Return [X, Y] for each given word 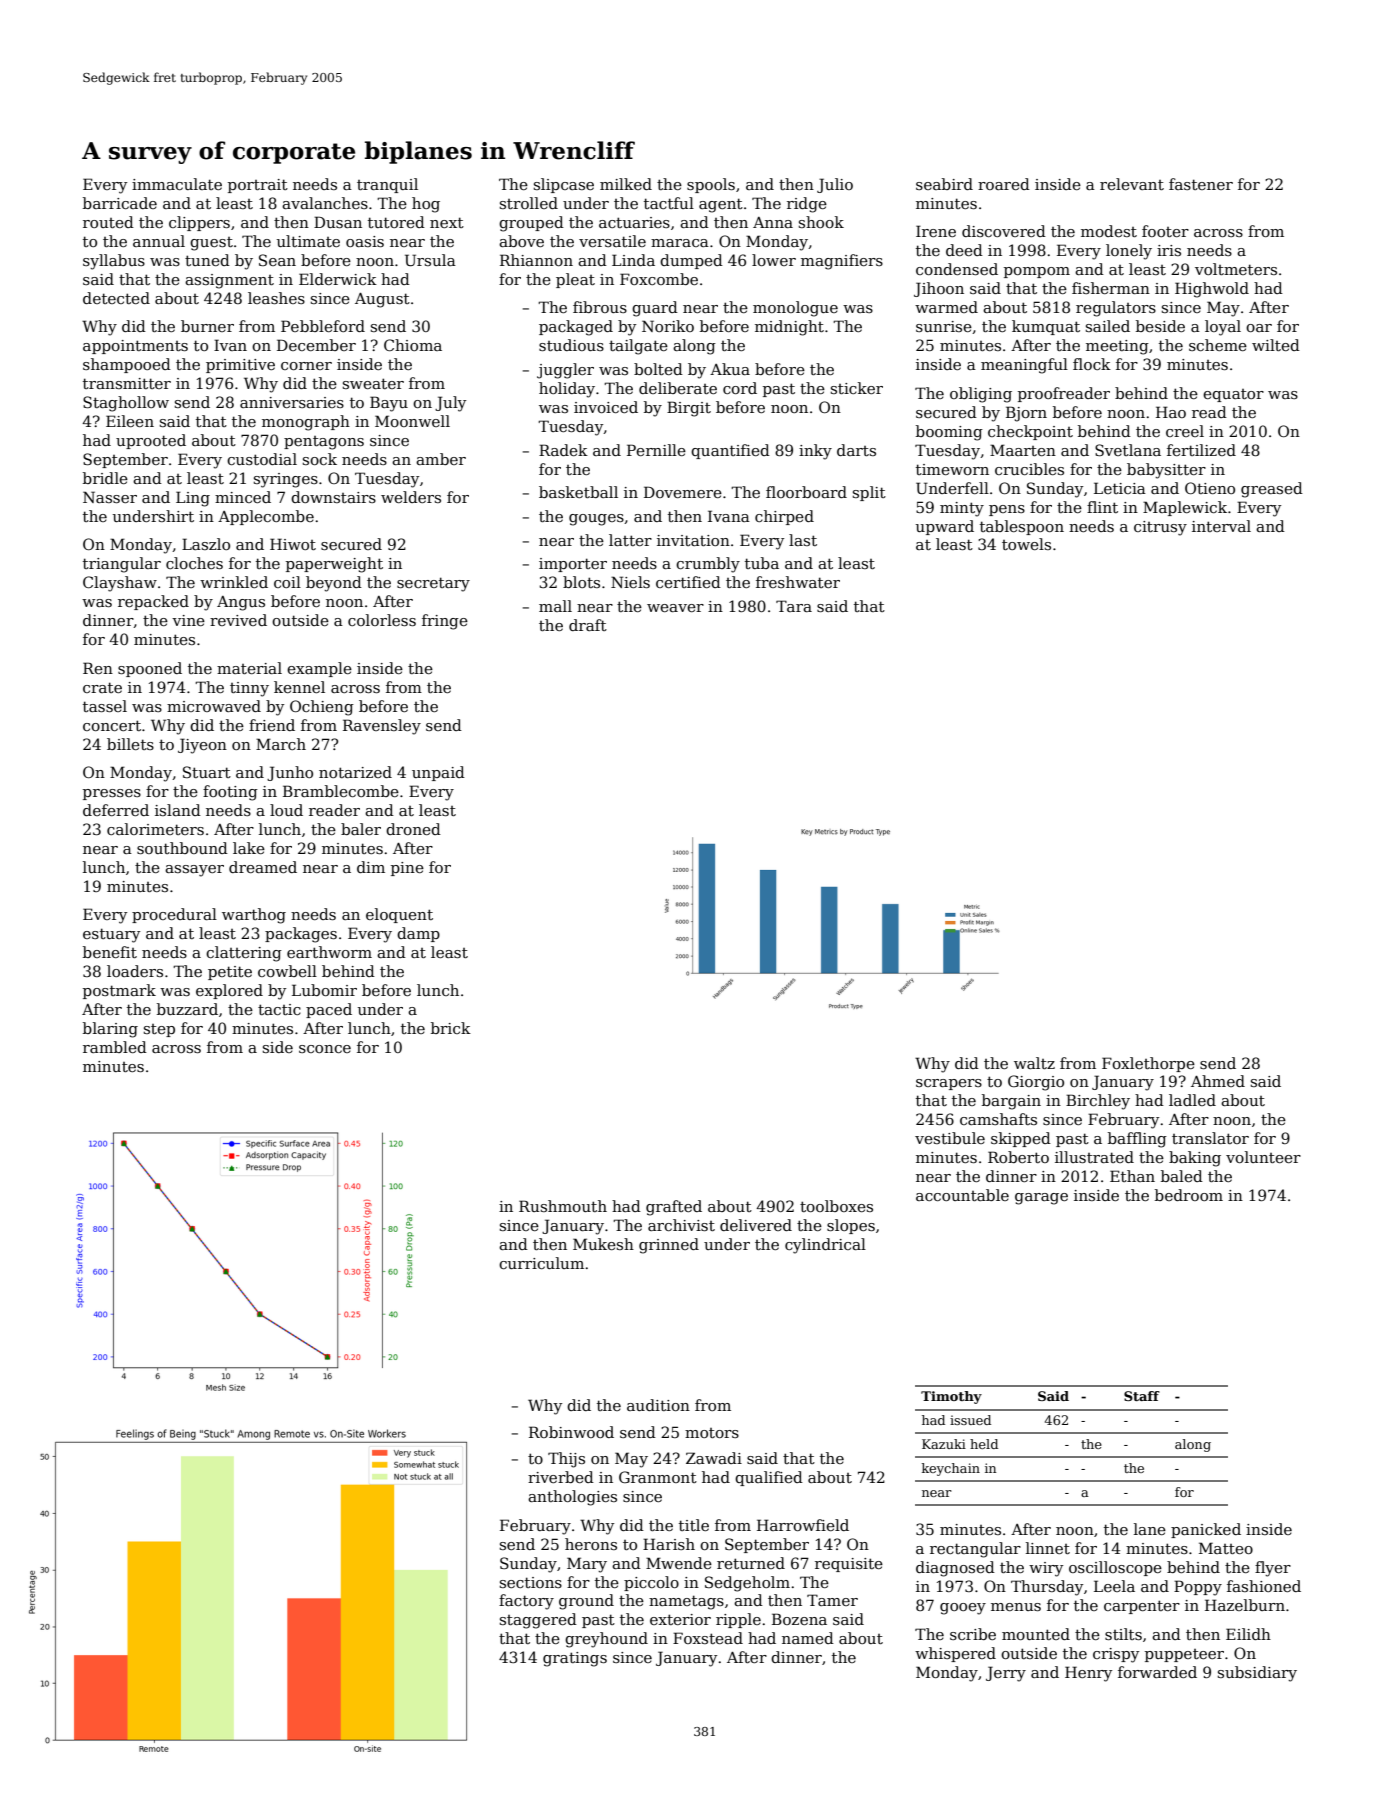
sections [531, 1582]
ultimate [308, 241]
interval [1221, 526]
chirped [784, 517]
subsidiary [1257, 1674]
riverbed [561, 1477]
